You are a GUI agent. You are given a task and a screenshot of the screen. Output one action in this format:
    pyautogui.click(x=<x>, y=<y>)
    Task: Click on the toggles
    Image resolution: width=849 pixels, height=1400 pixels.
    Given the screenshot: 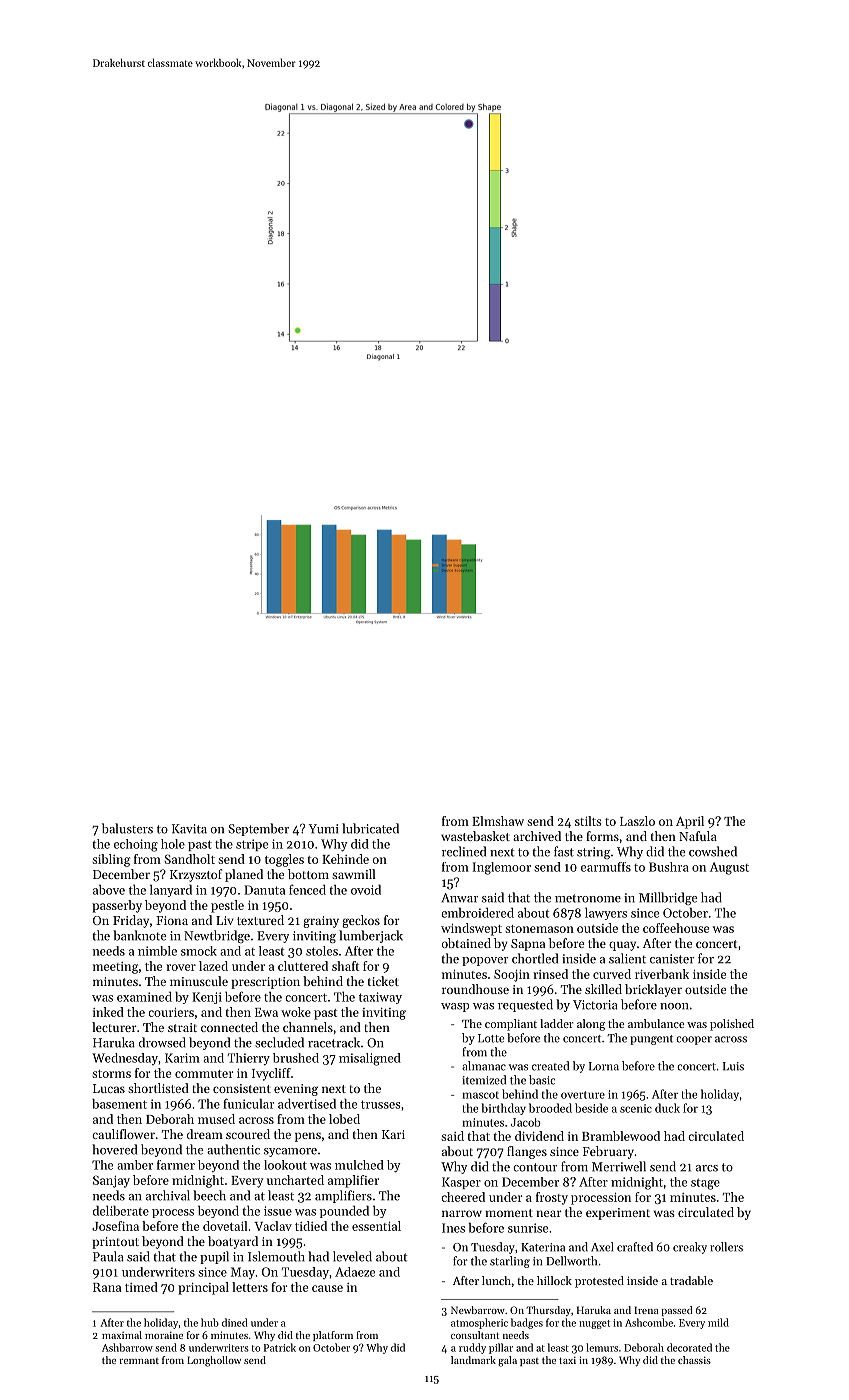 What is the action you would take?
    pyautogui.click(x=284, y=860)
